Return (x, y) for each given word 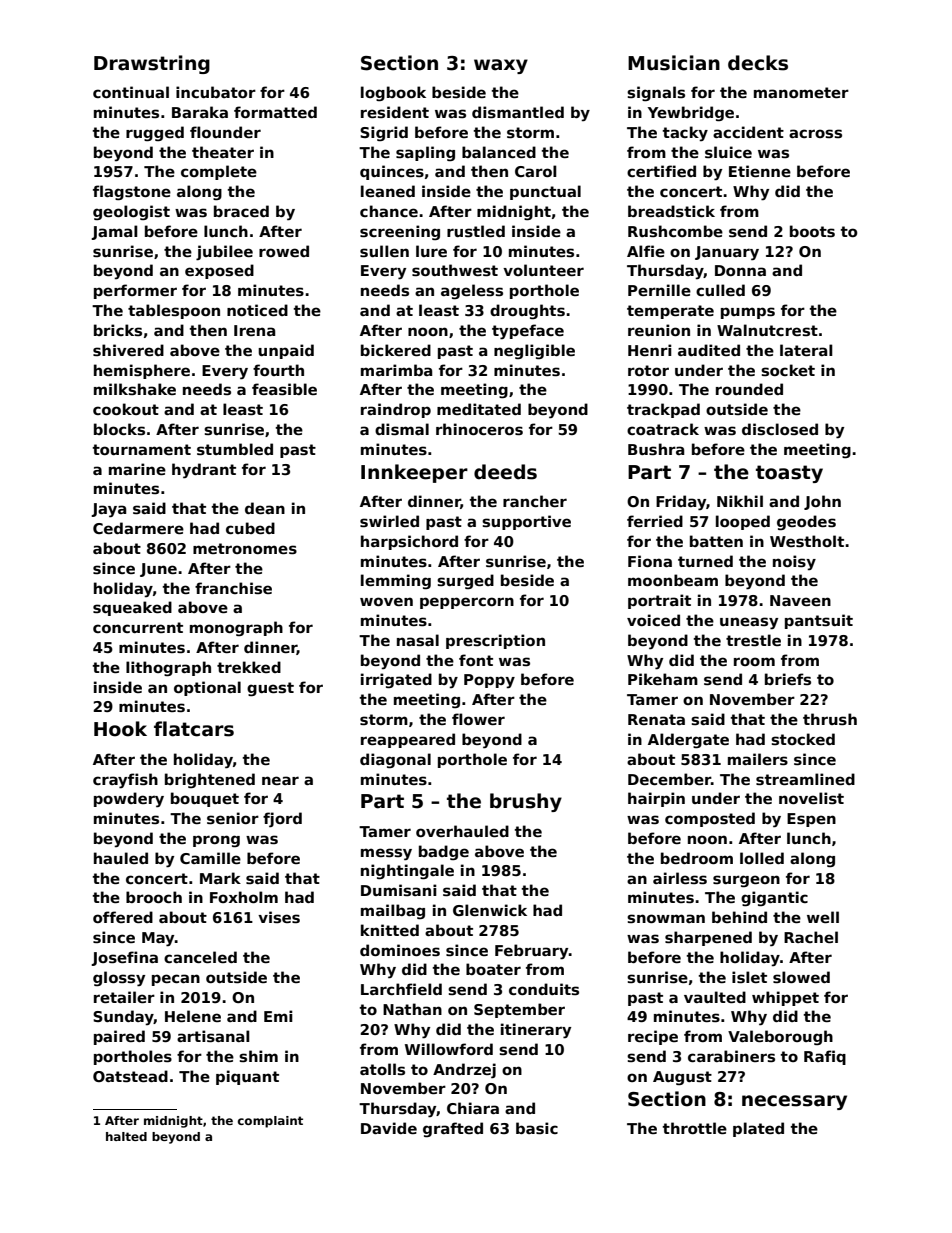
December (669, 779)
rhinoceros (479, 429)
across (815, 133)
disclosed (780, 429)
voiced (653, 620)
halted (126, 1136)
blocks (119, 429)
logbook (393, 94)
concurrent (138, 627)
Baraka (200, 112)
